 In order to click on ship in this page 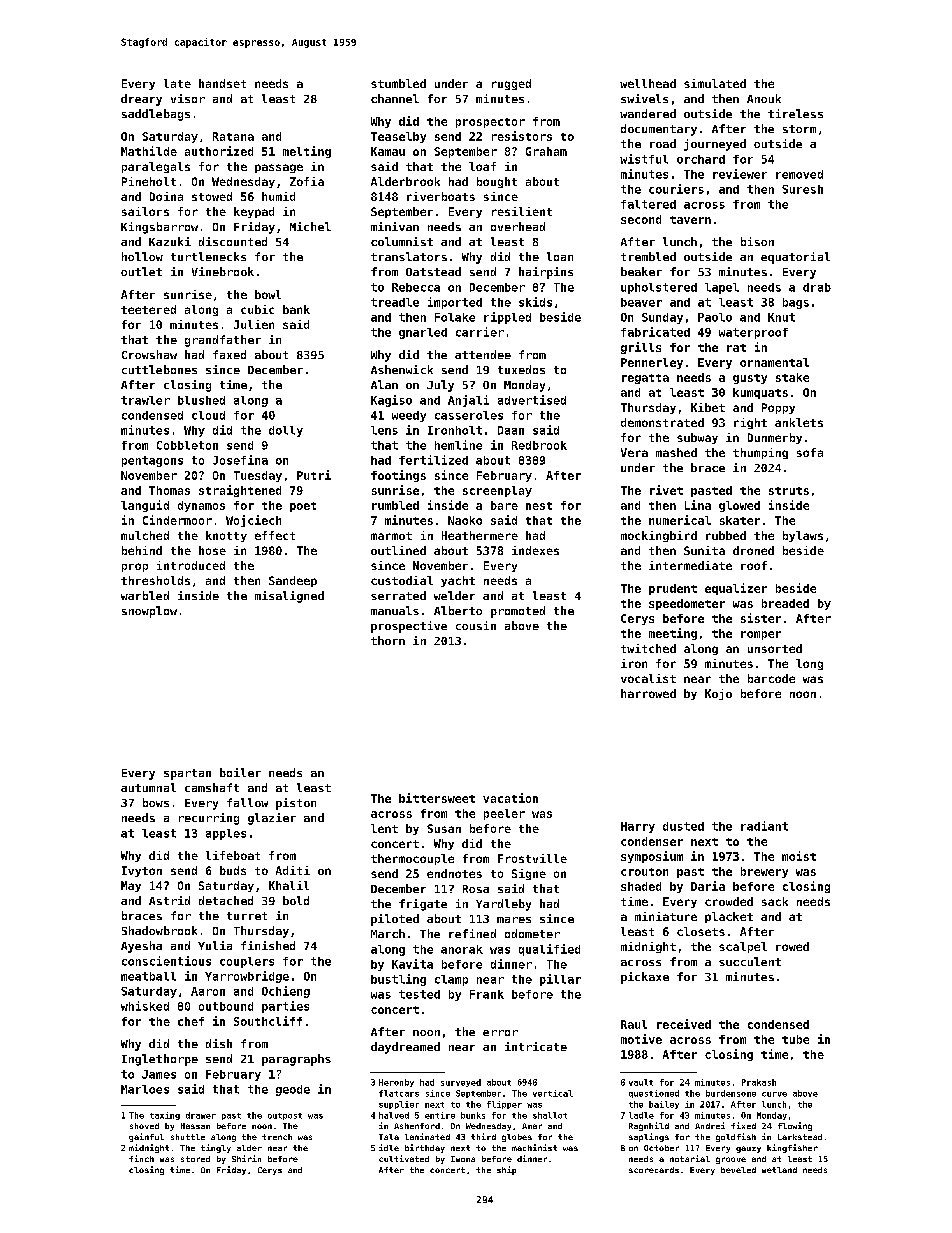, I will do `click(506, 1170)`.
